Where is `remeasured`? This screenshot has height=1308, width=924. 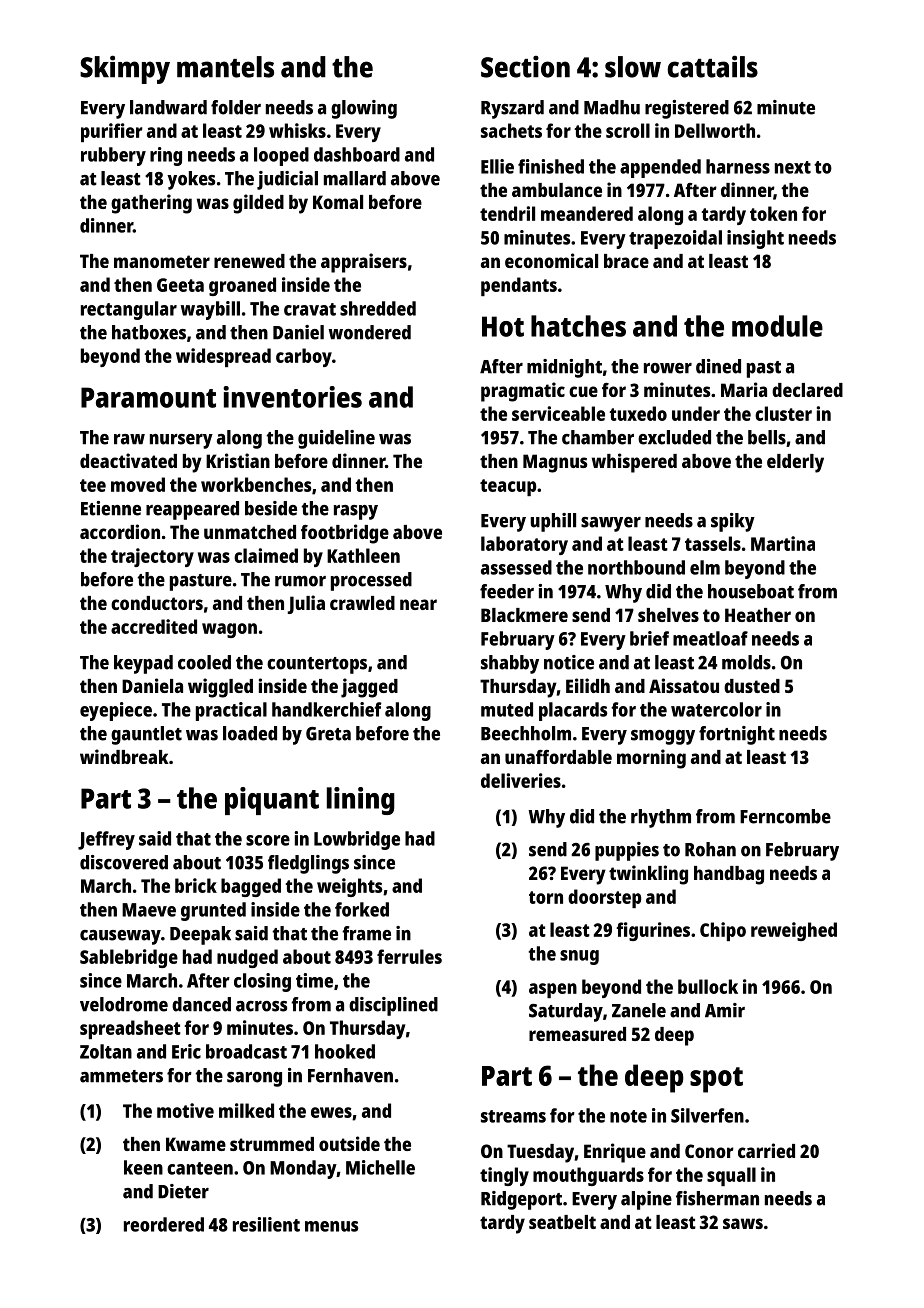 remeasured is located at coordinates (577, 1034).
